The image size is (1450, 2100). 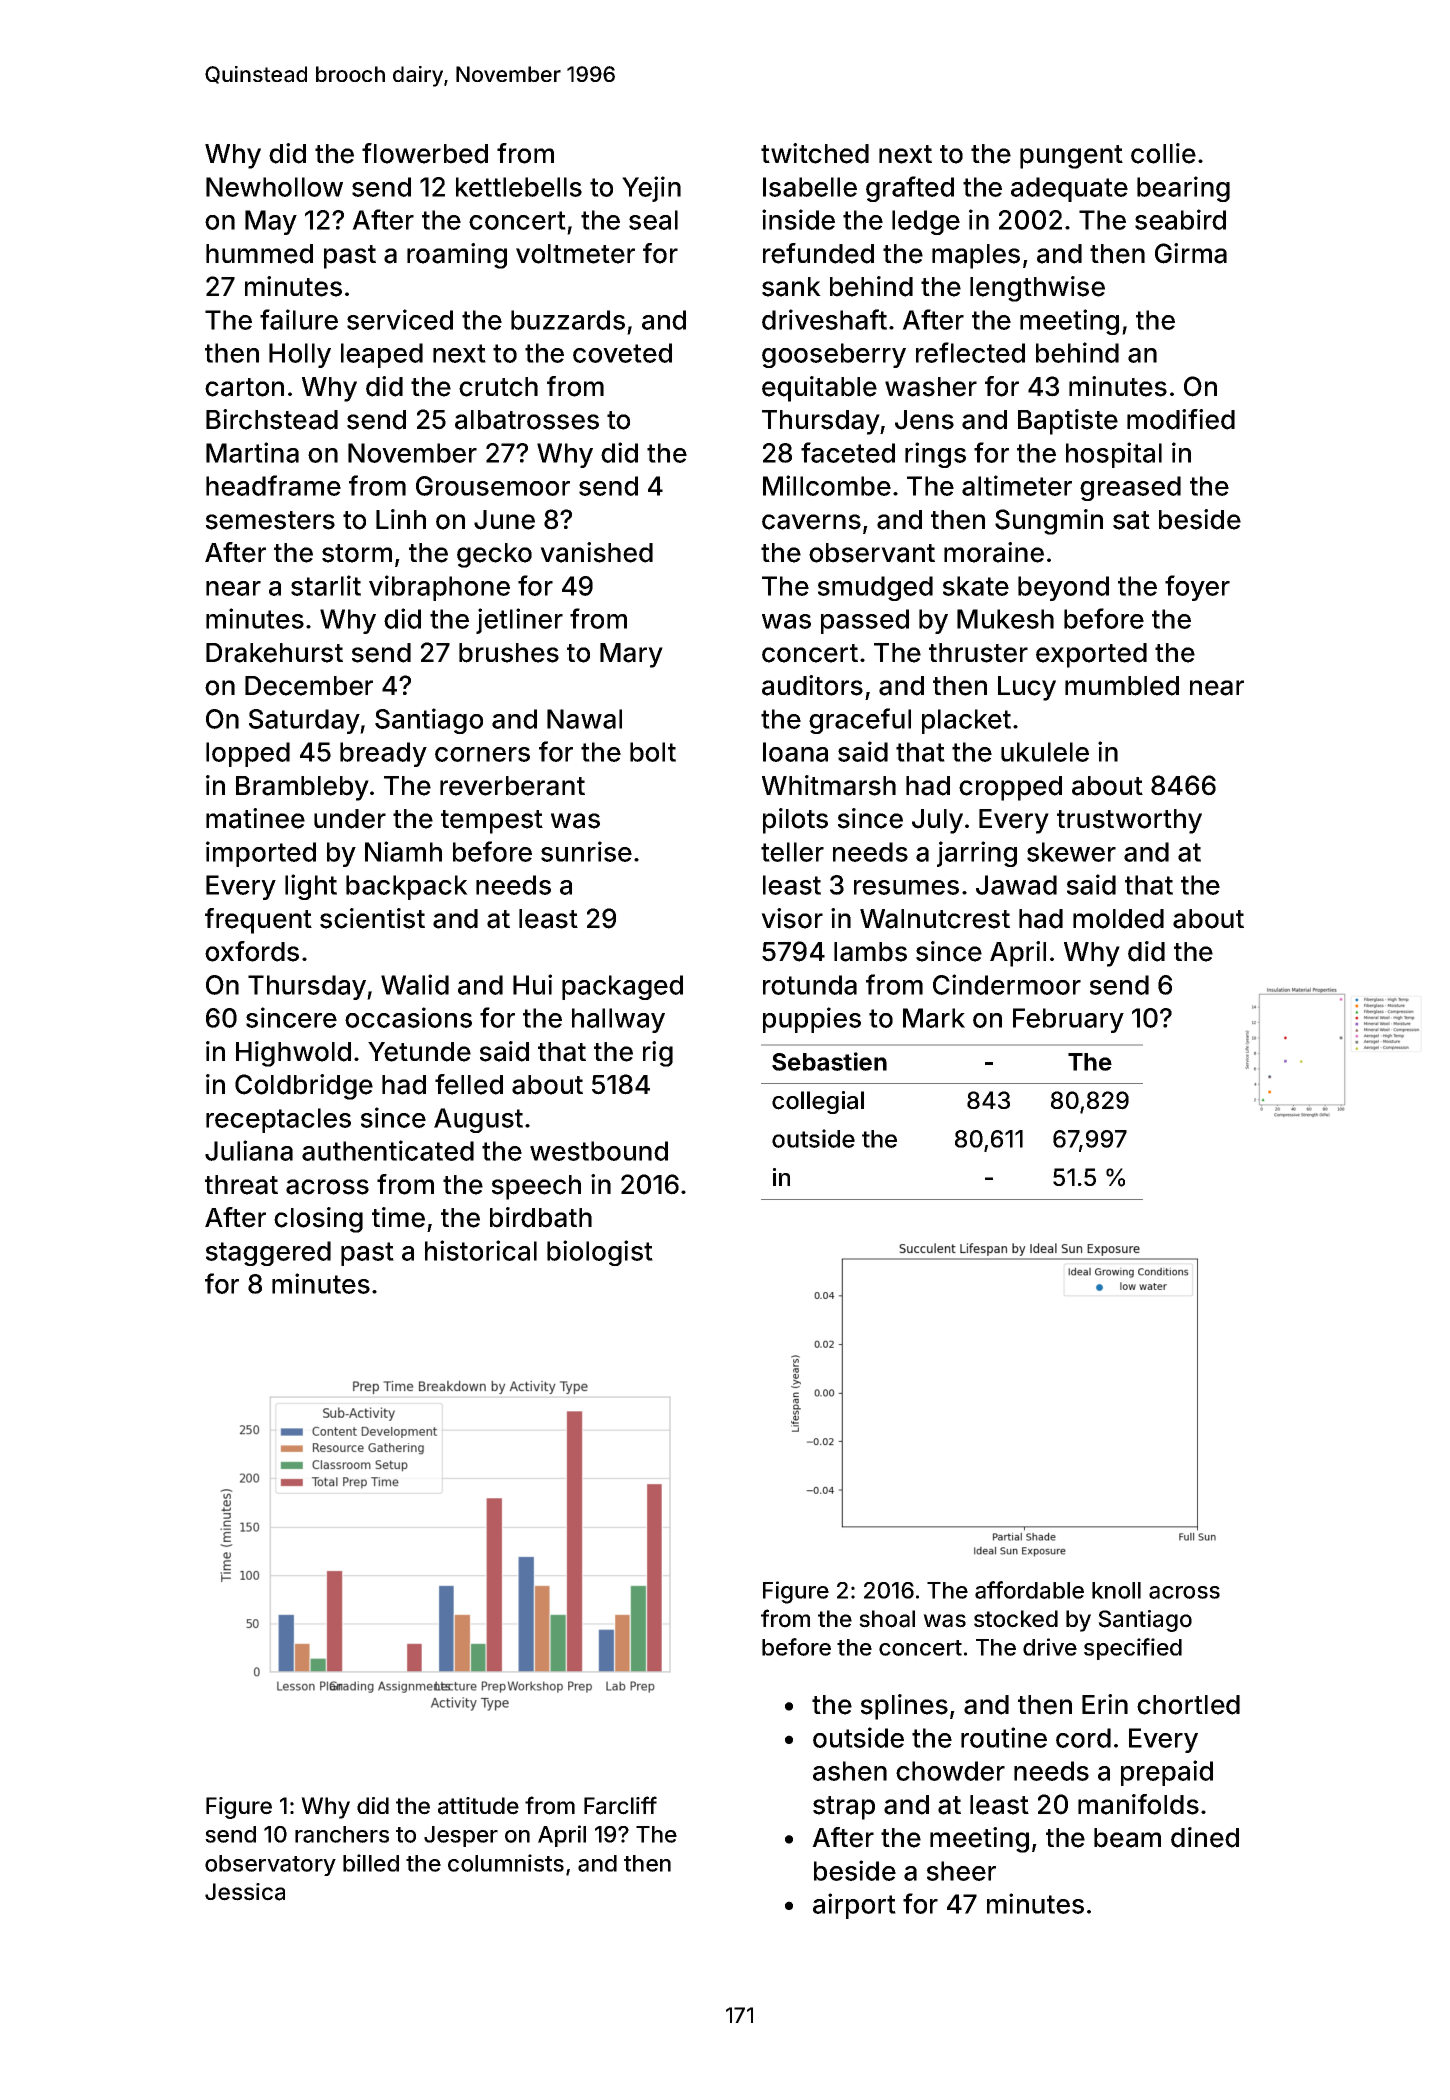 What do you see at coordinates (478, 1806) in the page?
I see `attitude` at bounding box center [478, 1806].
